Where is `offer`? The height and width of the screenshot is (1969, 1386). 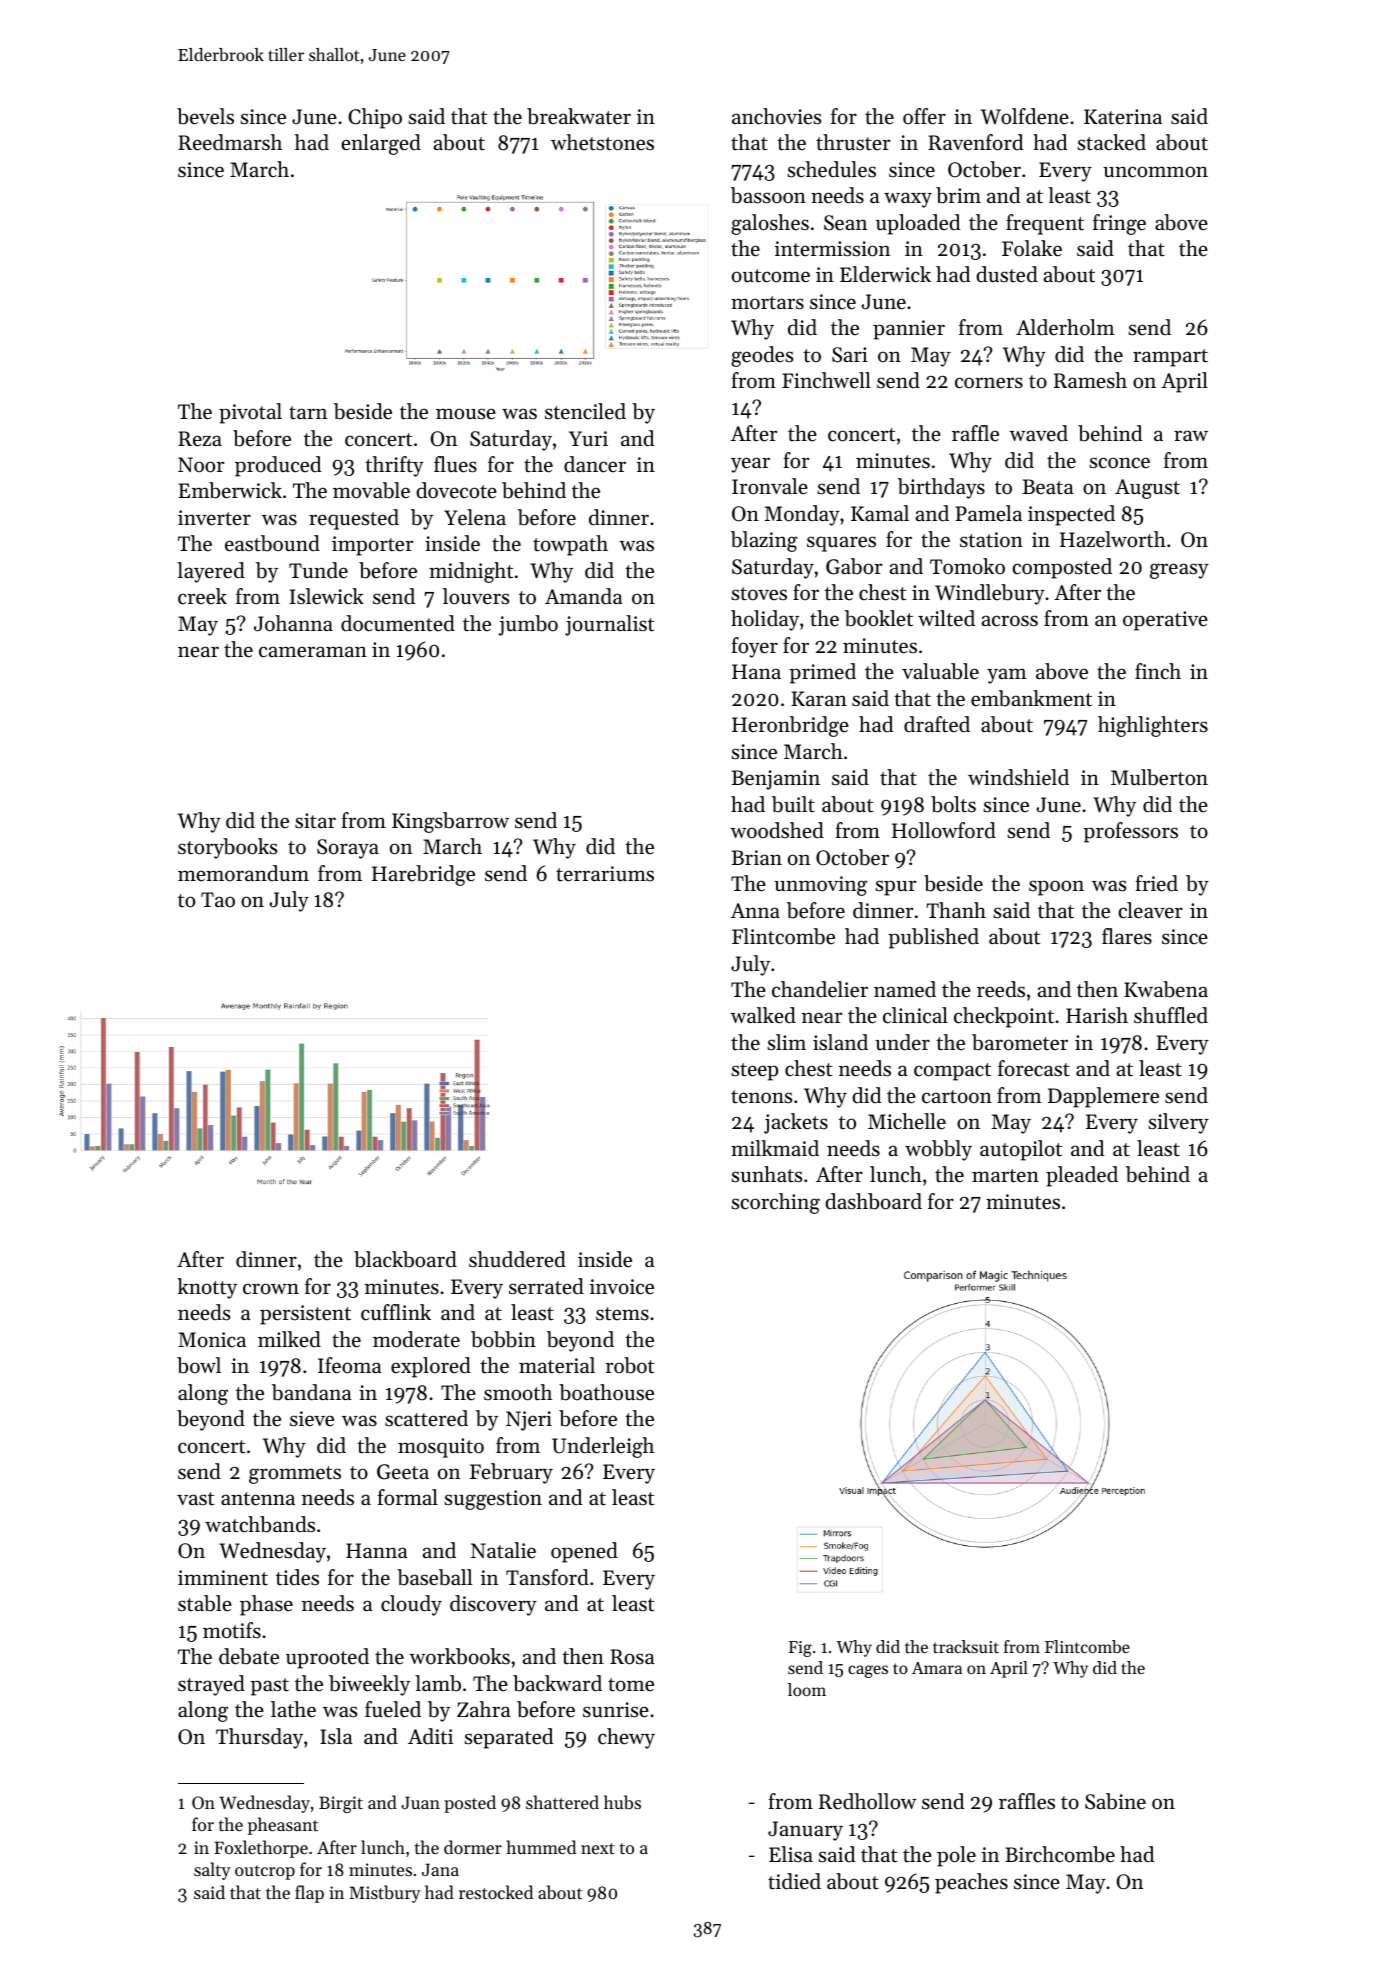
offer is located at coordinates (924, 116).
